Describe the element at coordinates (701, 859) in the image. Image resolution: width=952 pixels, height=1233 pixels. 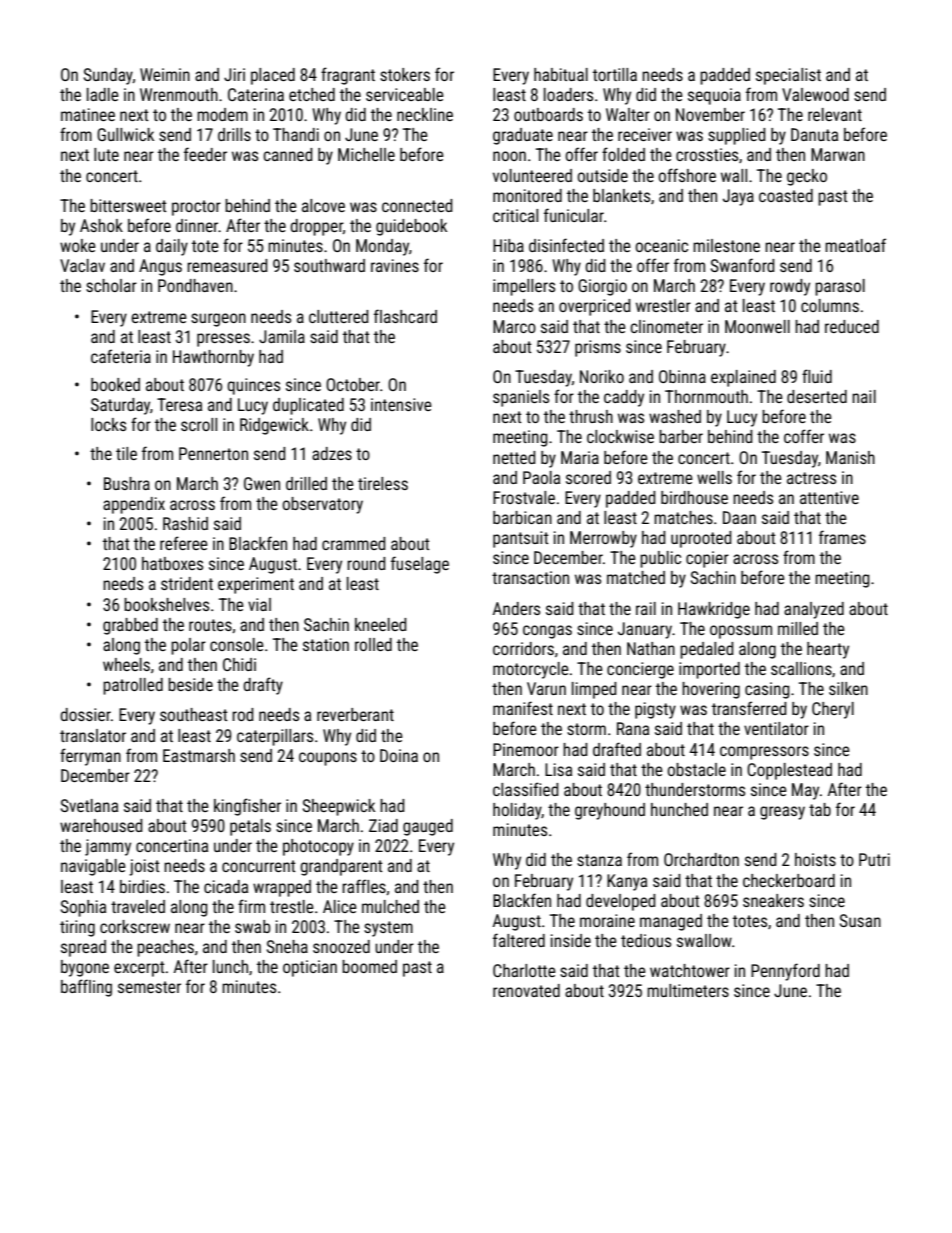
I see `Orchardton` at that location.
